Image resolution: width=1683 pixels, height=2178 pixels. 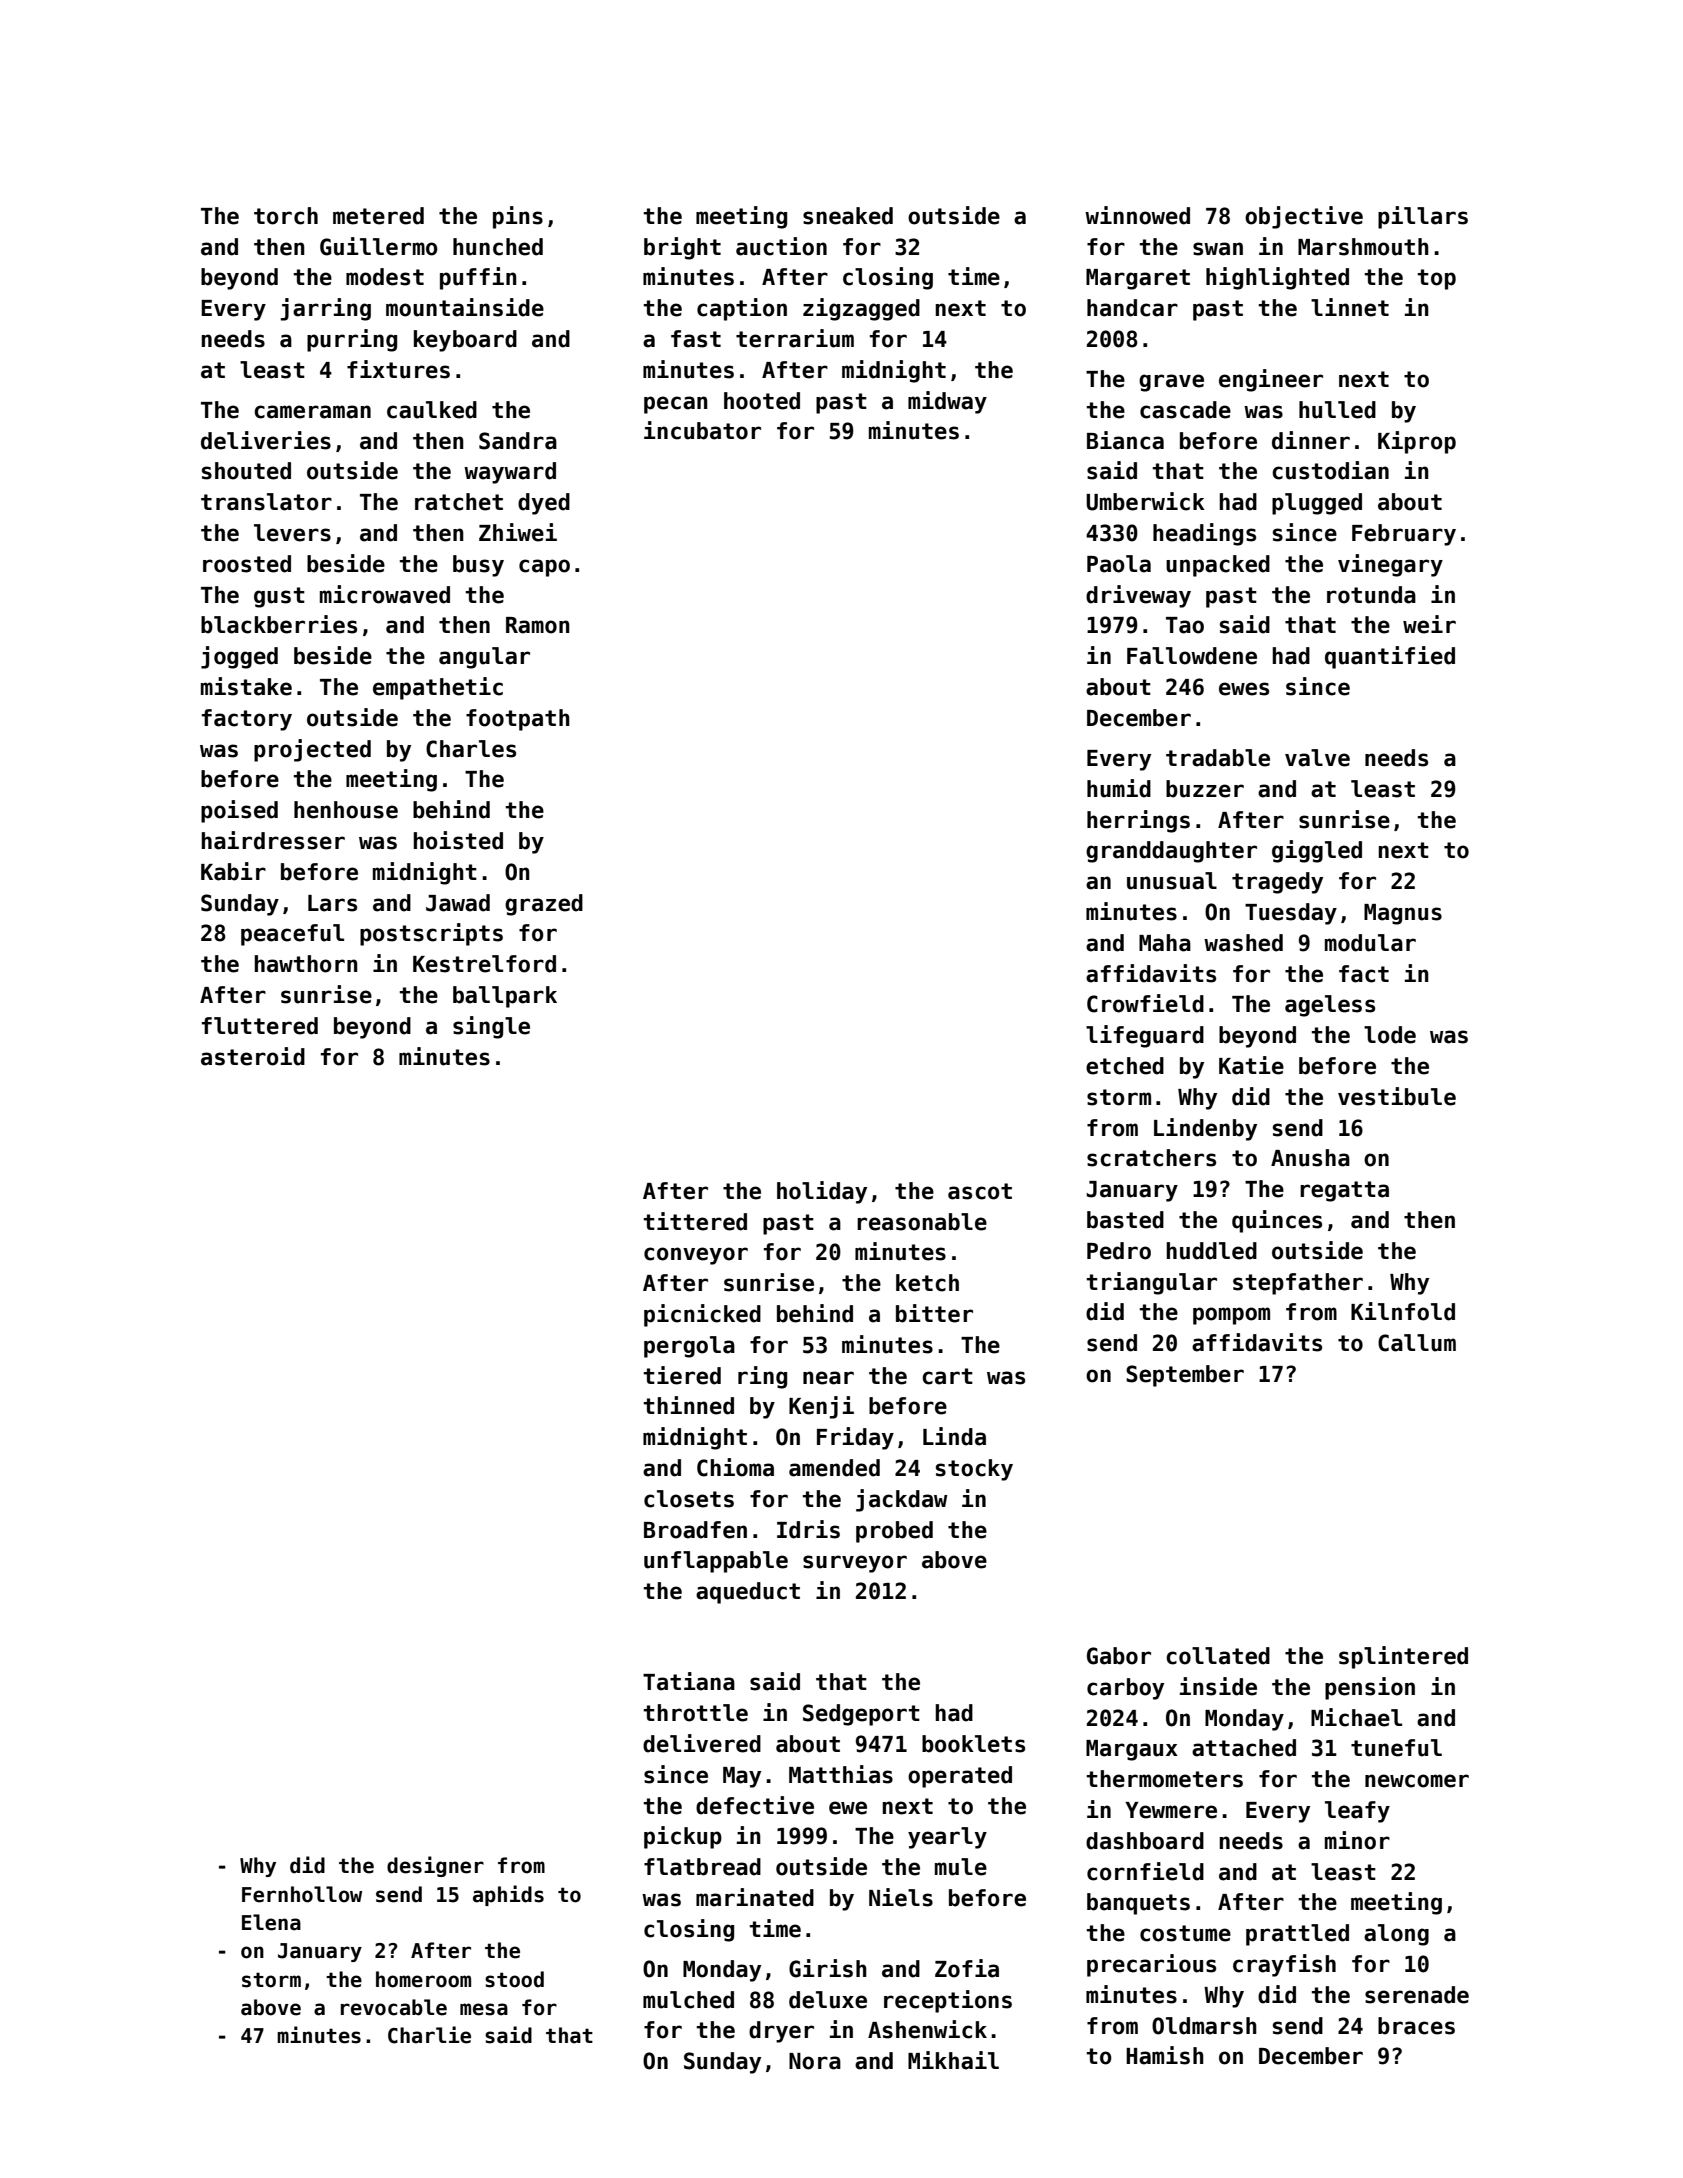 I want to click on mistake, so click(x=246, y=686).
